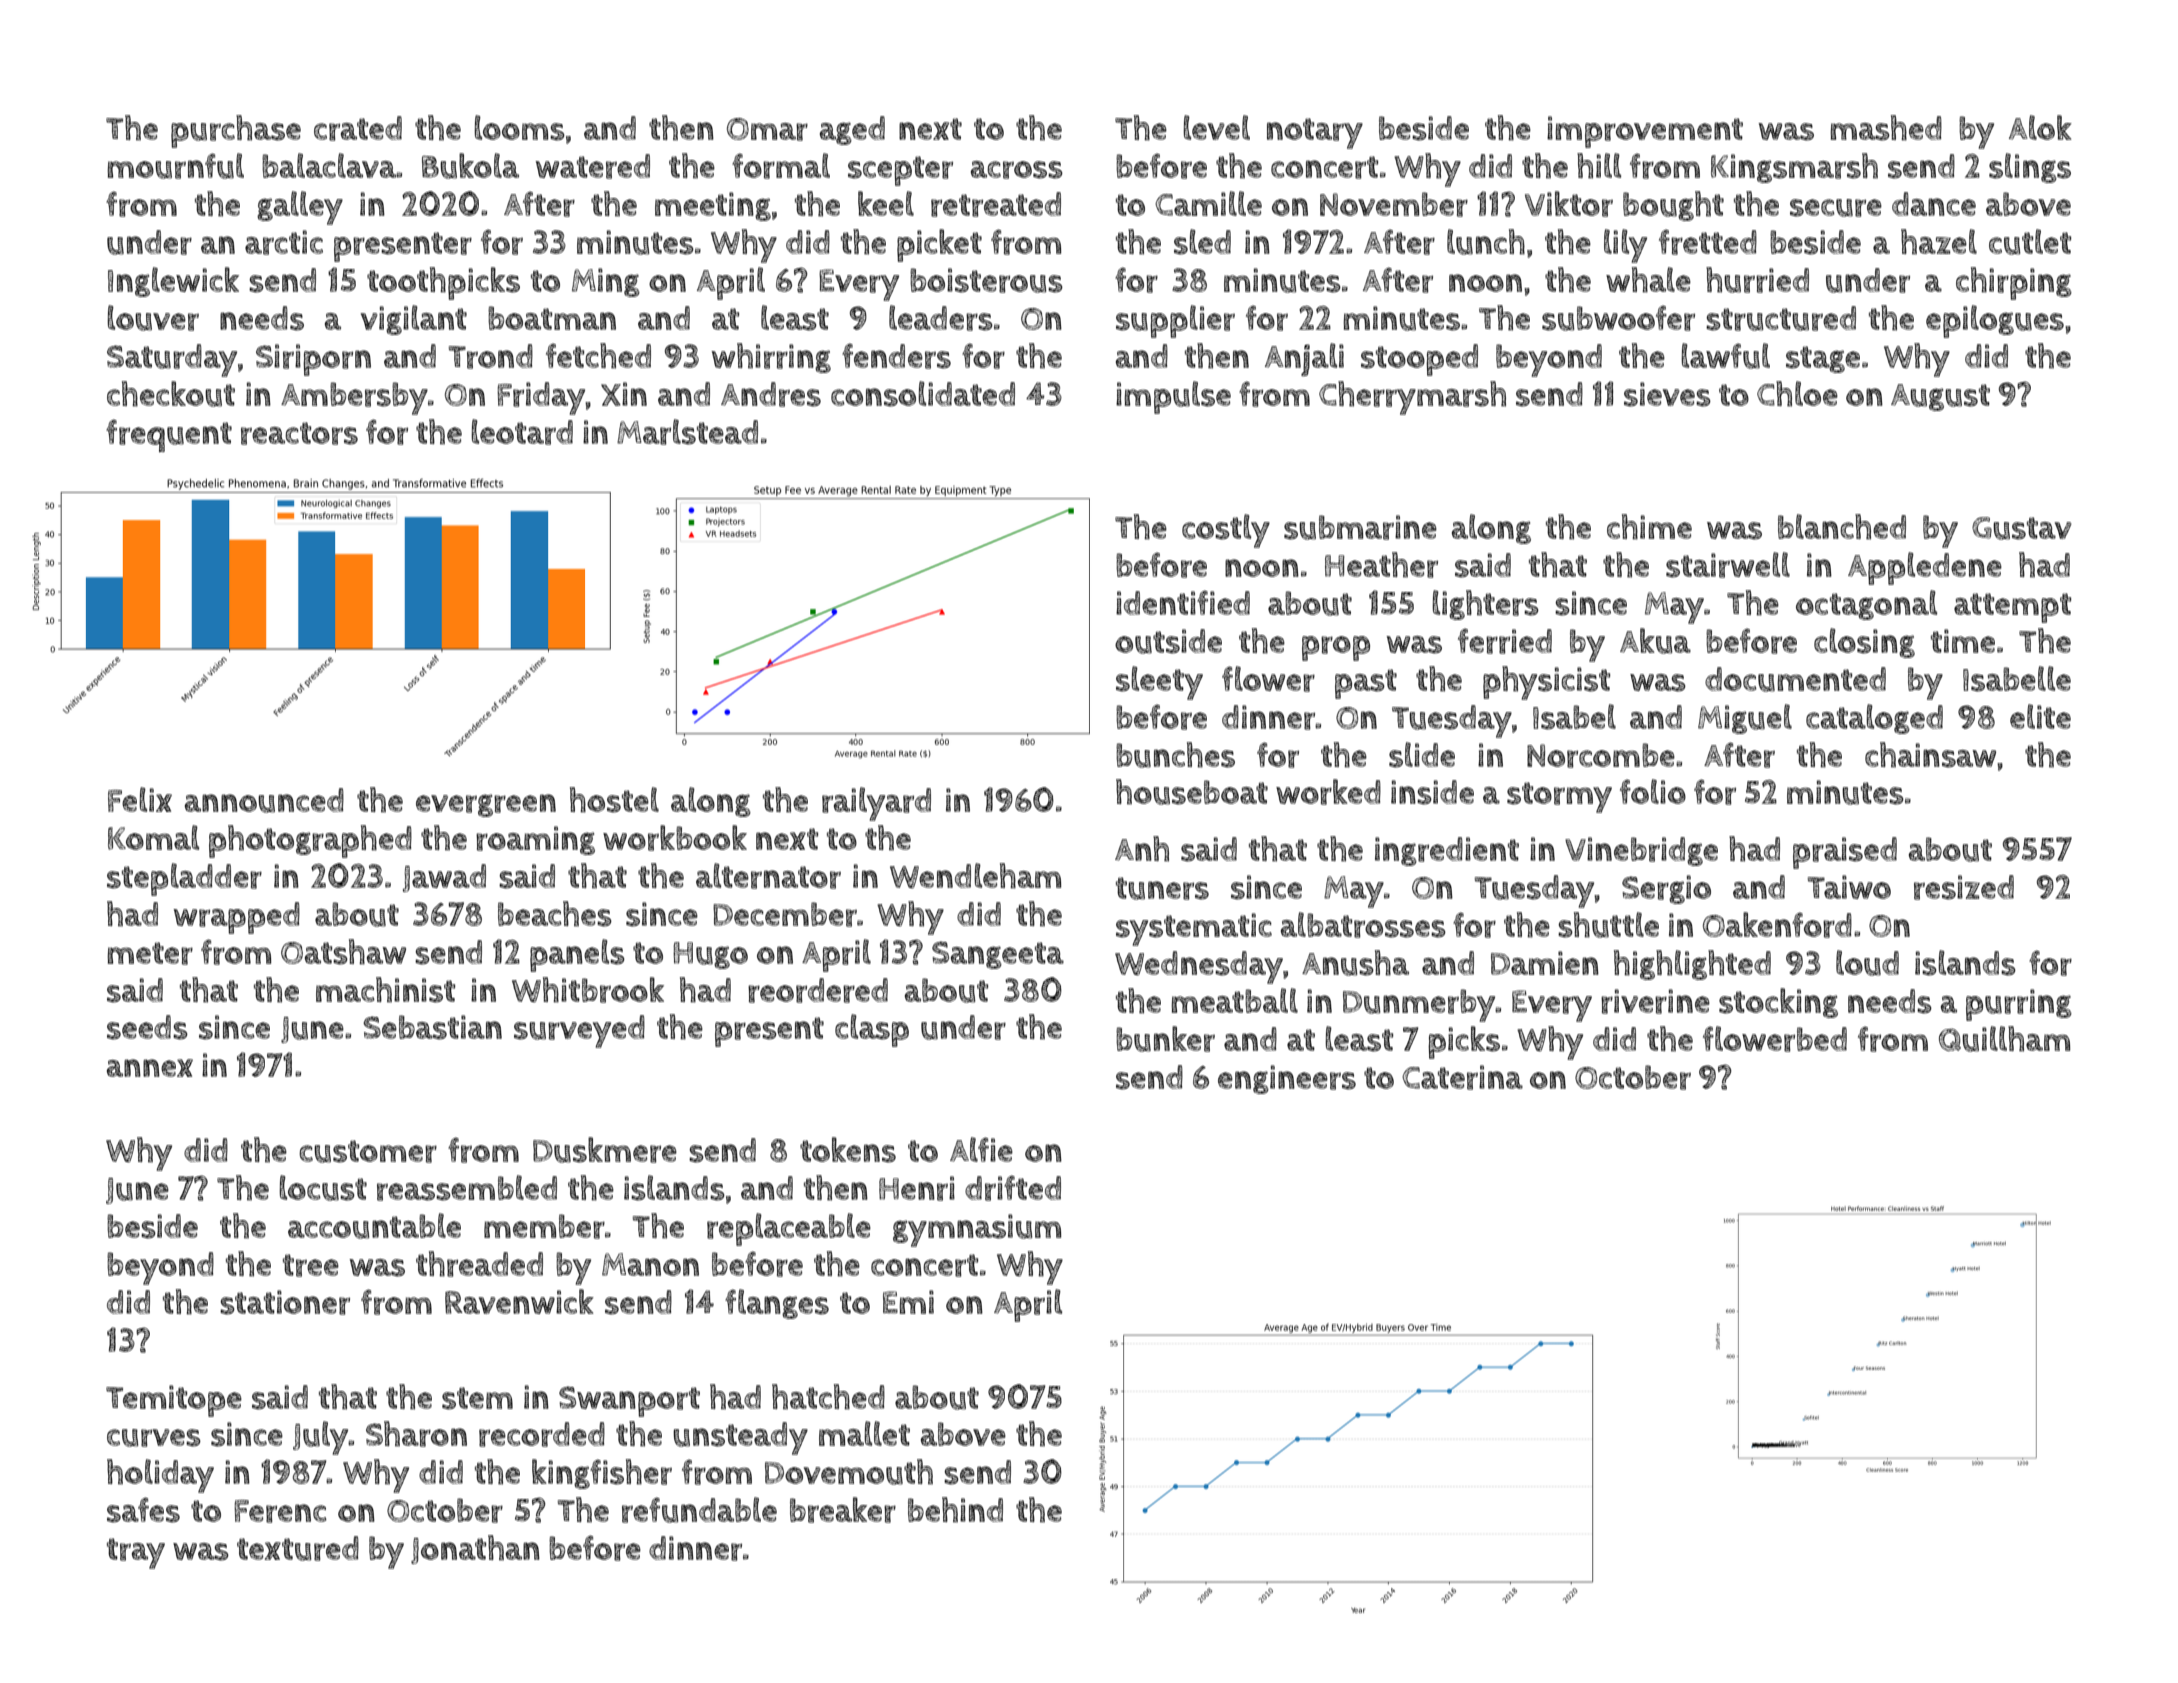  I want to click on level, so click(1216, 127).
